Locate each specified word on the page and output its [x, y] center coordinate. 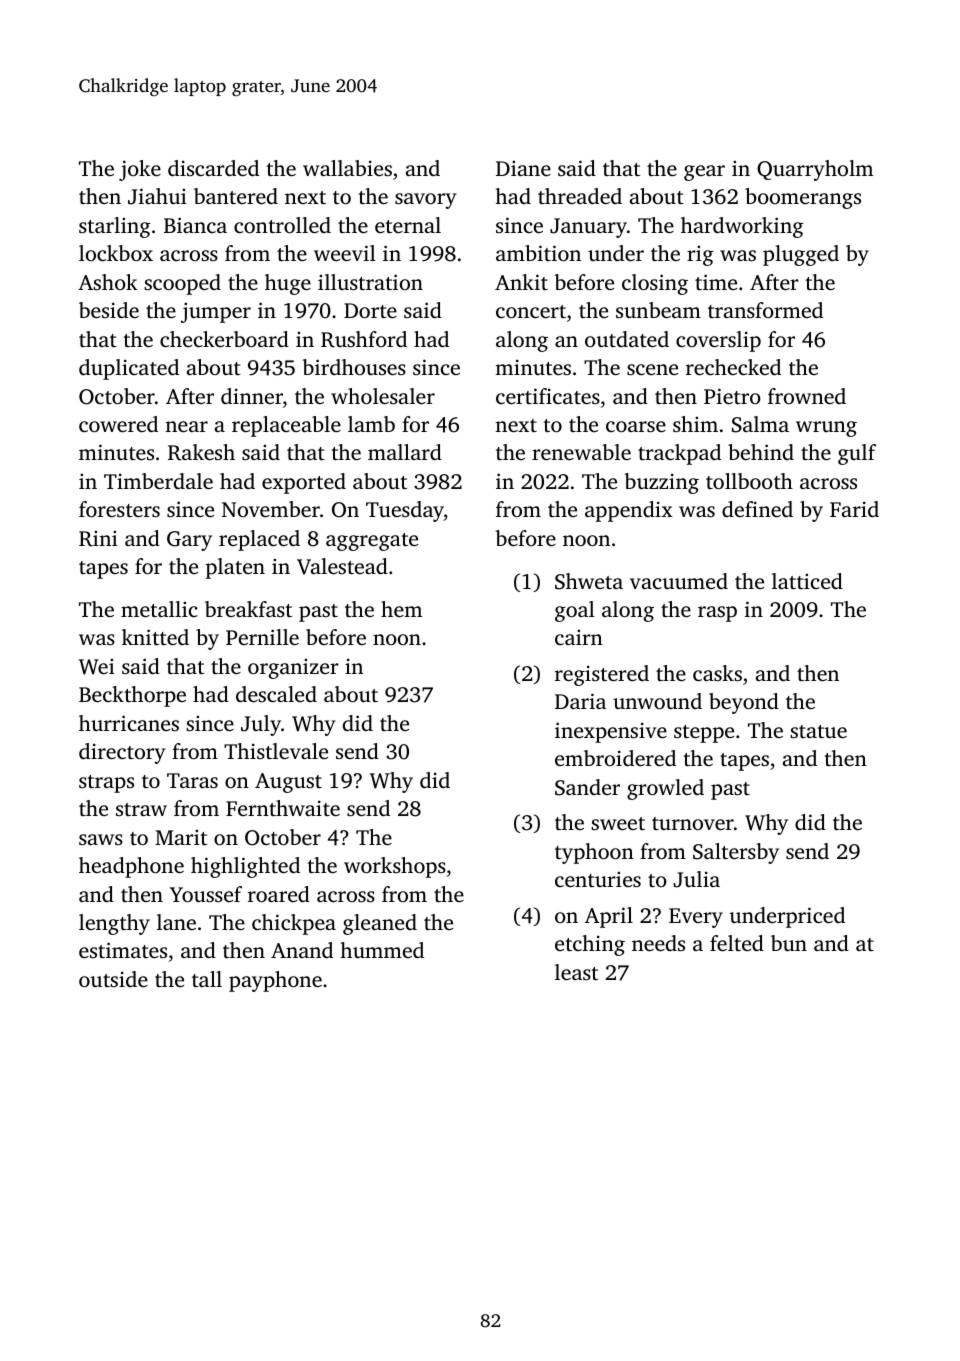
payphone [275, 981]
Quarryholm [815, 170]
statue [818, 731]
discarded [213, 168]
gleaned [380, 924]
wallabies [347, 168]
